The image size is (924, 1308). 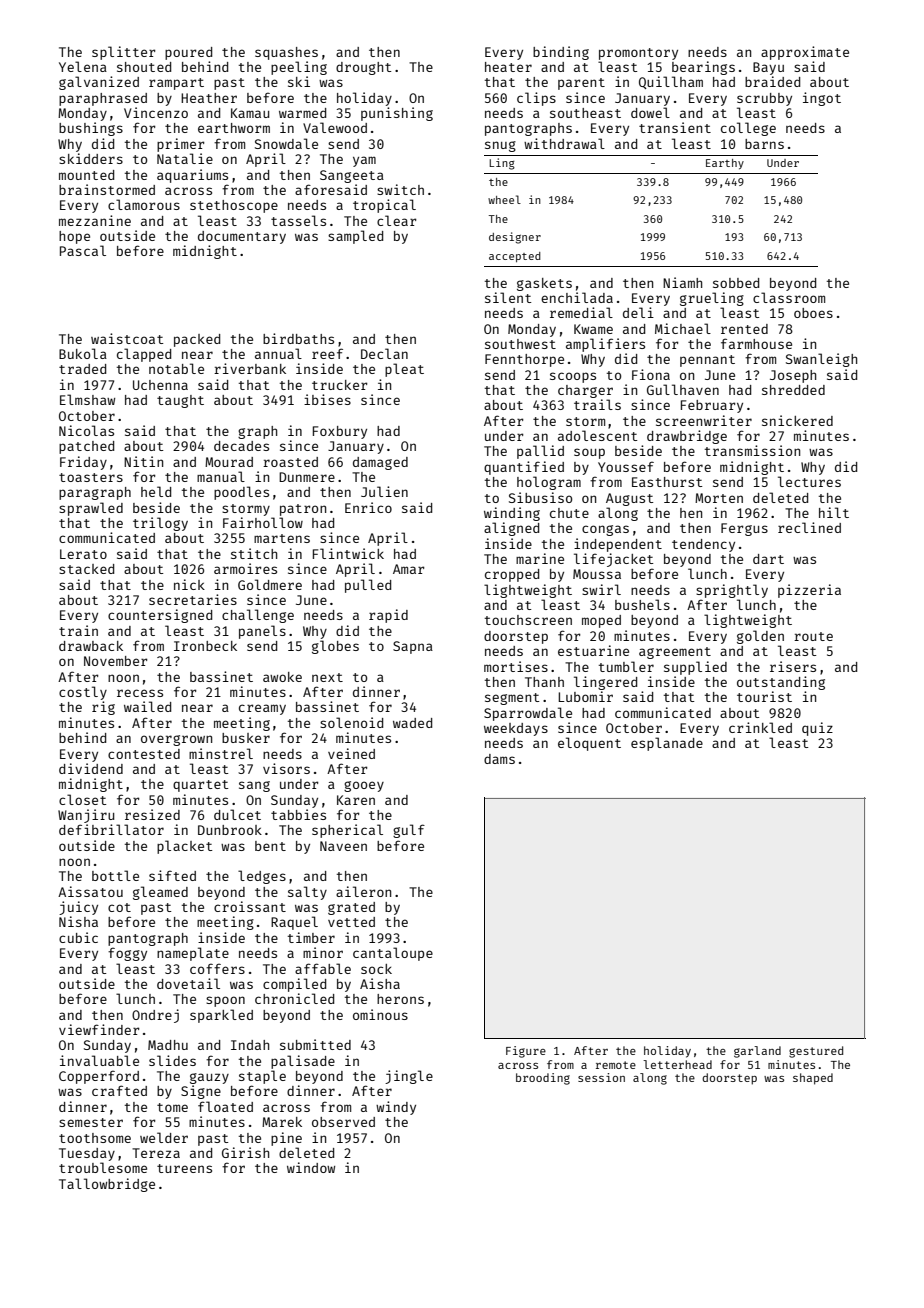 What do you see at coordinates (103, 1167) in the screenshot?
I see `troublesome` at bounding box center [103, 1167].
